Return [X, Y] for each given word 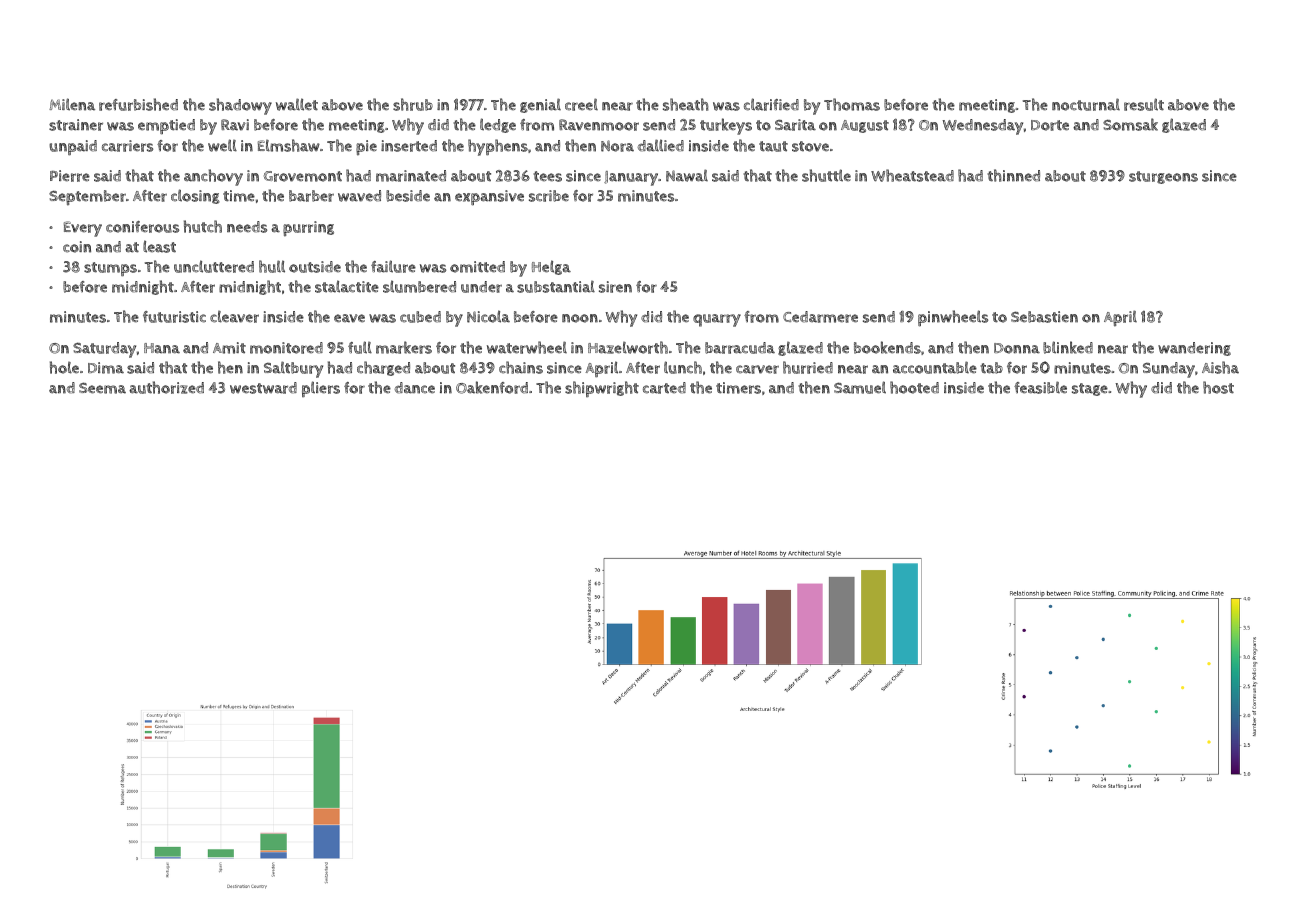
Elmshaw [289, 145]
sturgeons [1163, 177]
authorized [166, 387]
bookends [887, 347]
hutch [203, 226]
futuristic [174, 317]
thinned [1013, 175]
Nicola [488, 316]
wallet [297, 104]
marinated [411, 176]
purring [308, 229]
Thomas [852, 104]
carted [664, 388]
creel [581, 104]
